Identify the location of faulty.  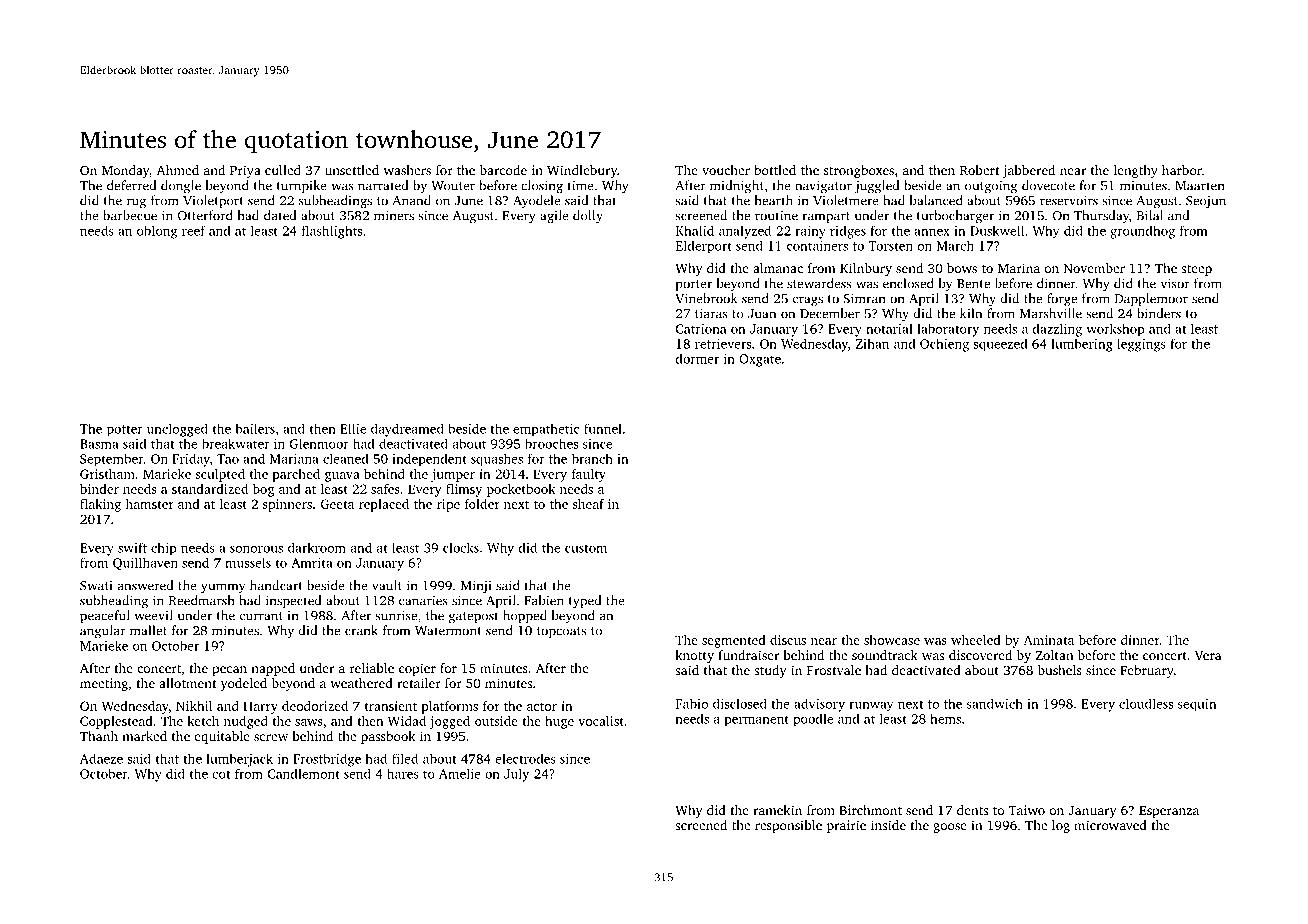
(589, 475).
